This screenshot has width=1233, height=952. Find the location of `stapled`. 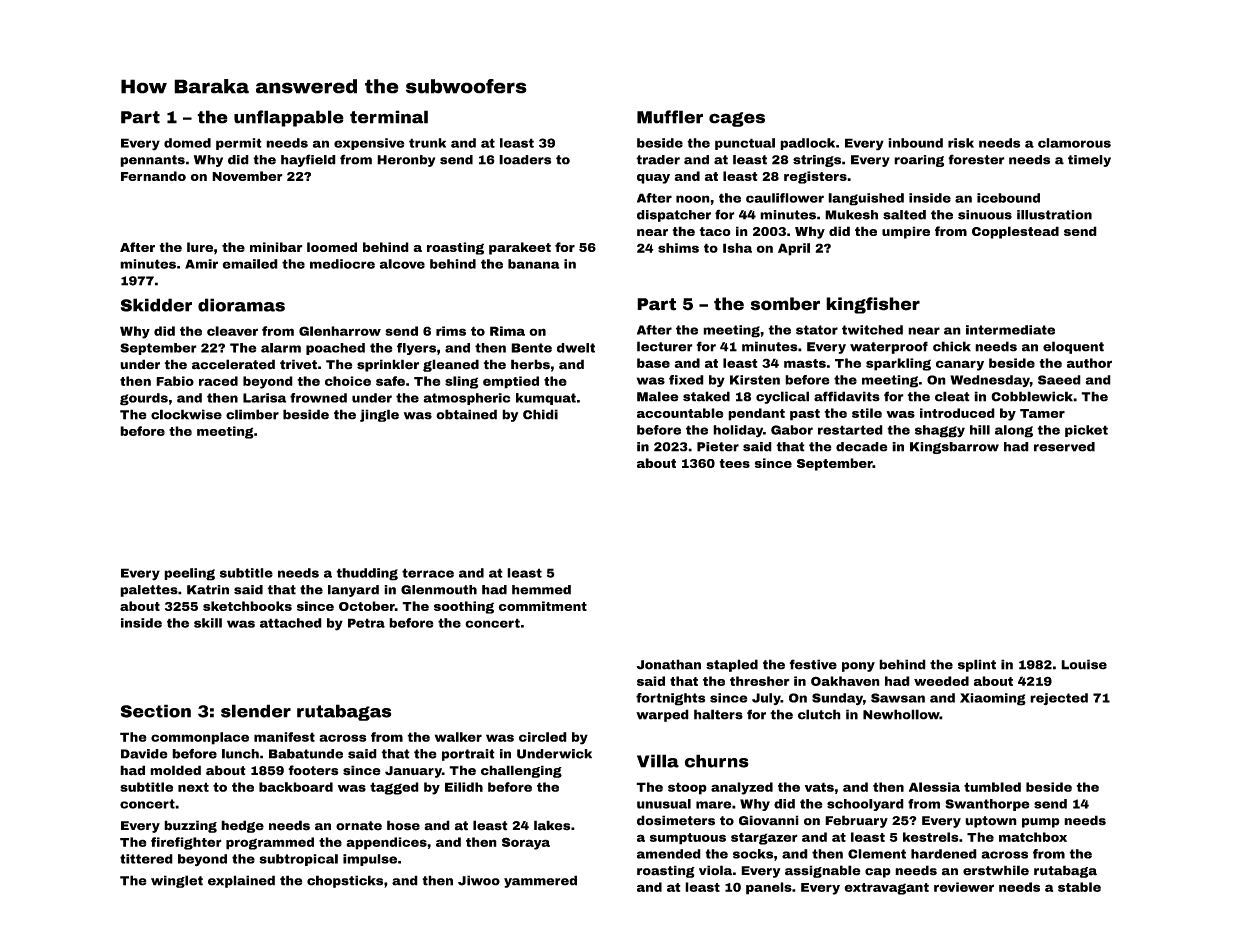

stapled is located at coordinates (732, 665).
